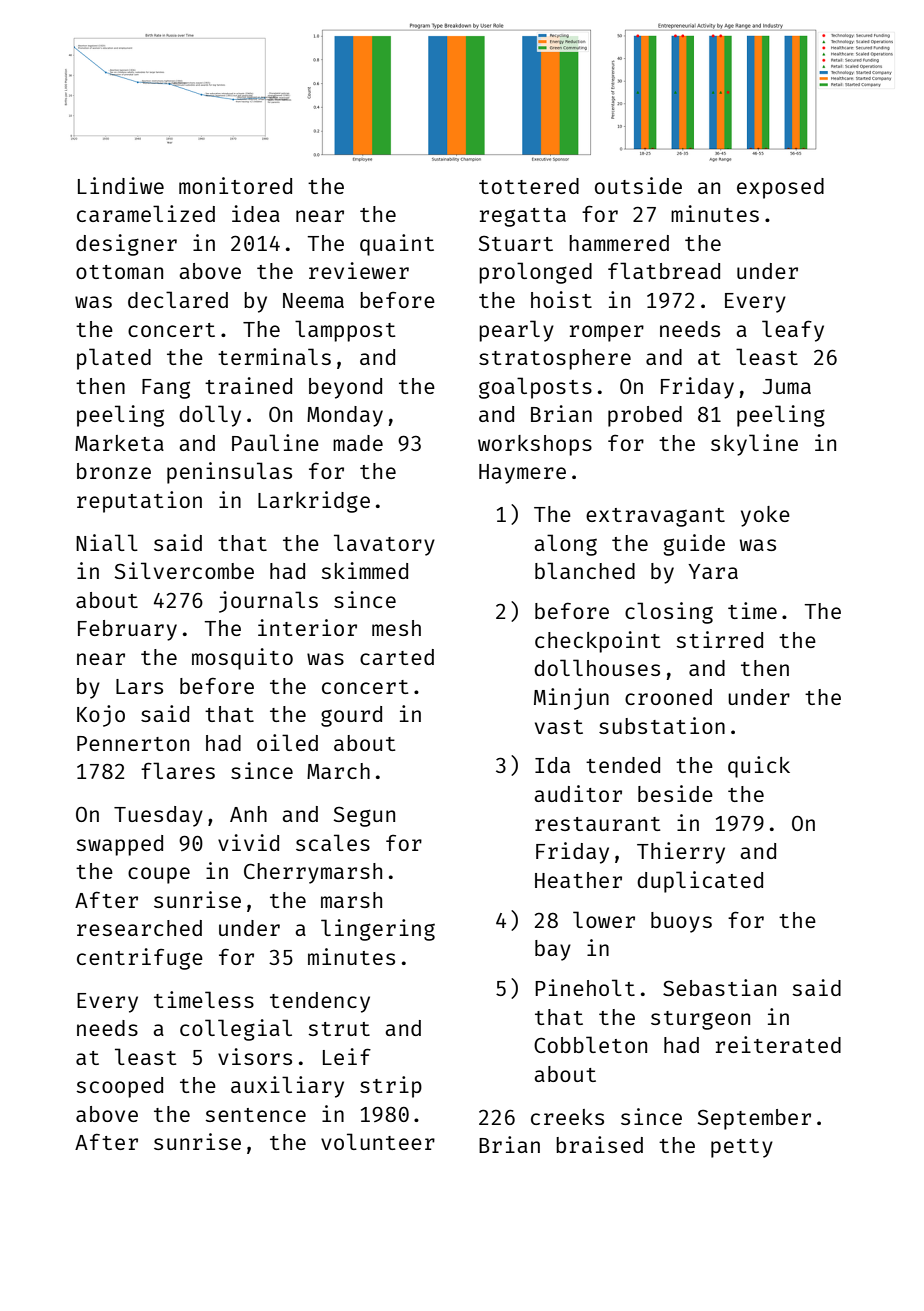  What do you see at coordinates (780, 188) in the screenshot?
I see `exposed` at bounding box center [780, 188].
